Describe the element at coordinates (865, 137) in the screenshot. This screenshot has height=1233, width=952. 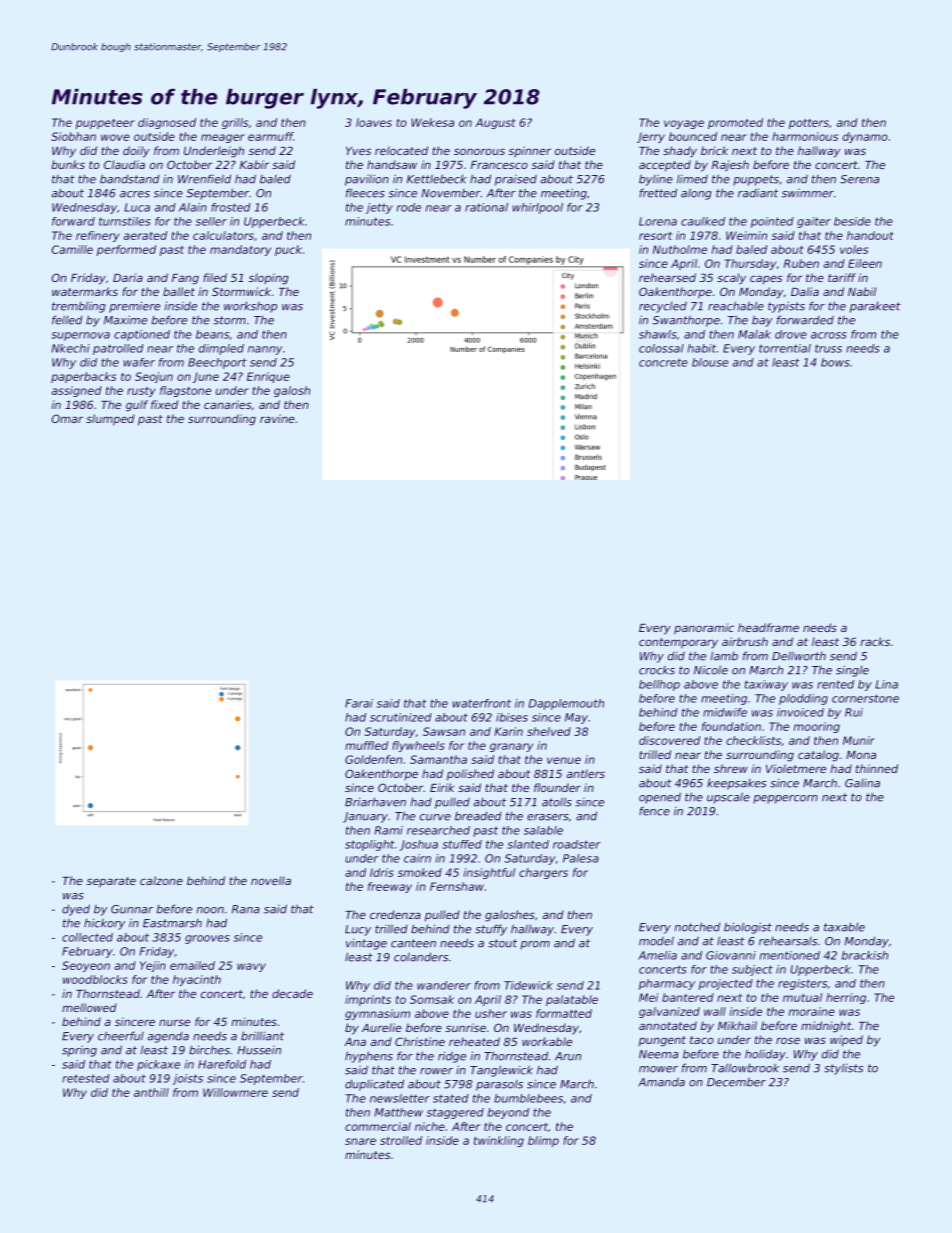
I see `dynamo` at that location.
